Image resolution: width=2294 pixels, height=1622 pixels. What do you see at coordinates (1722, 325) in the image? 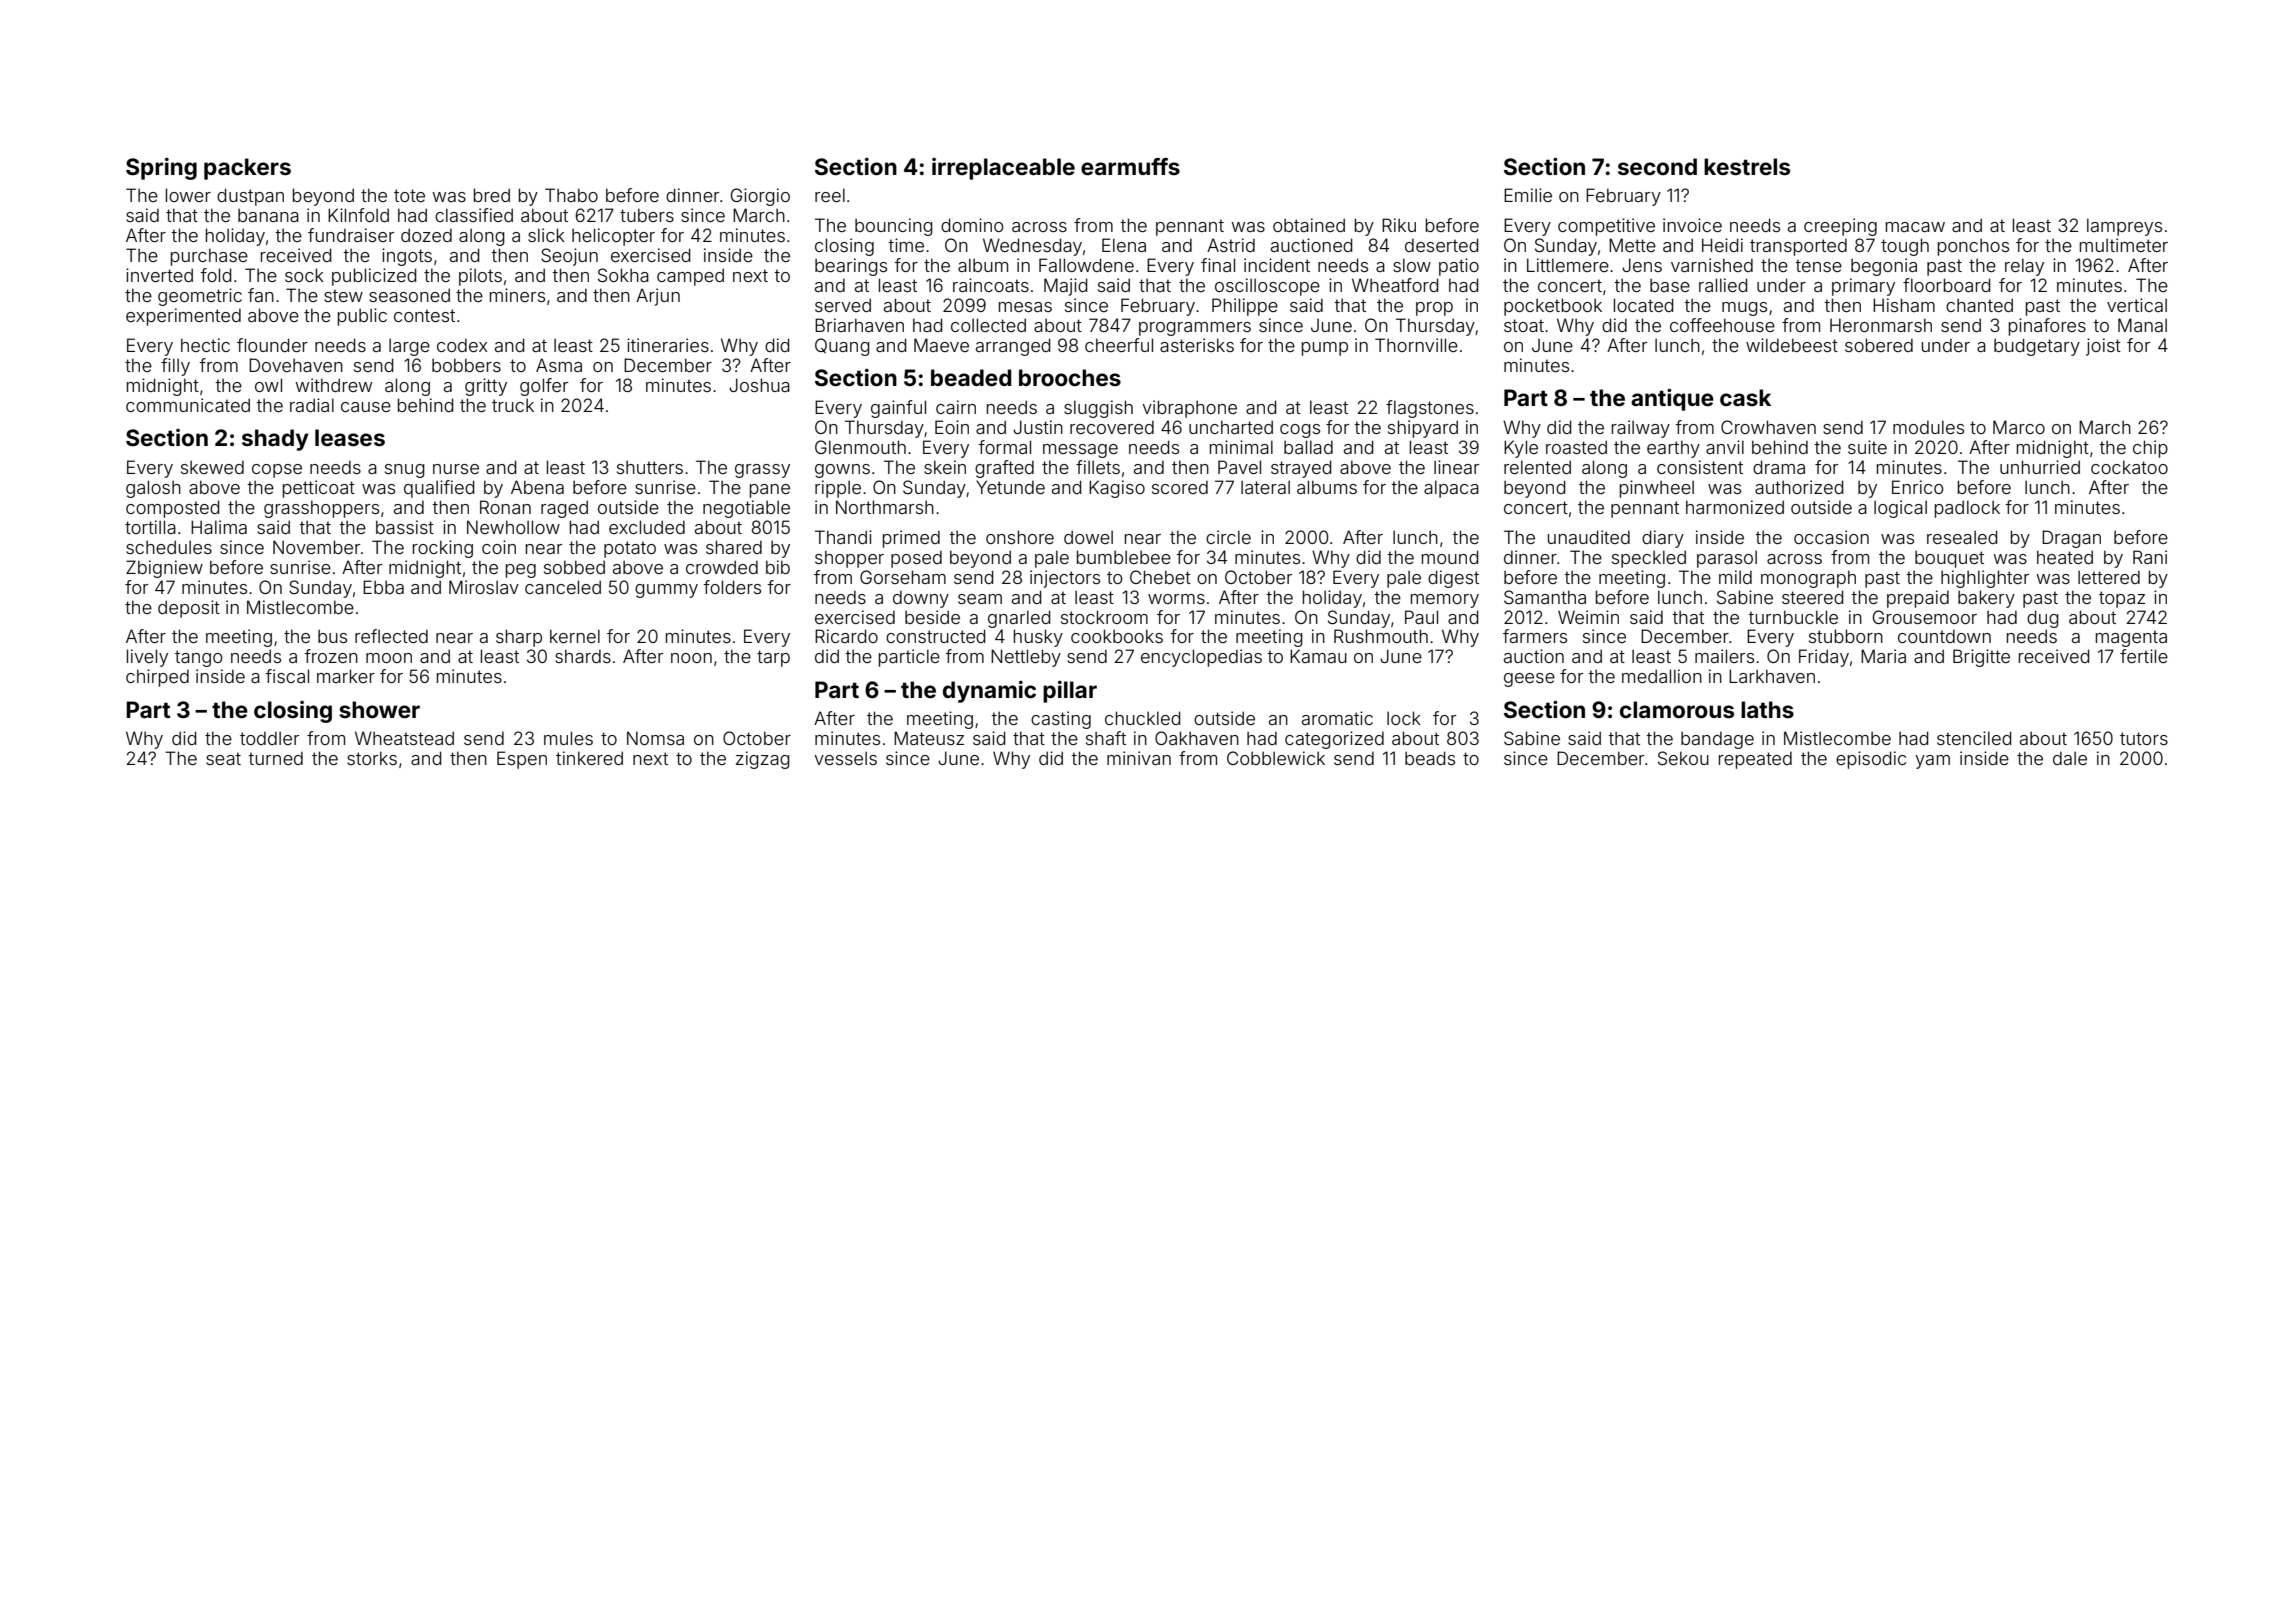
I see `coffeehouse` at bounding box center [1722, 325].
